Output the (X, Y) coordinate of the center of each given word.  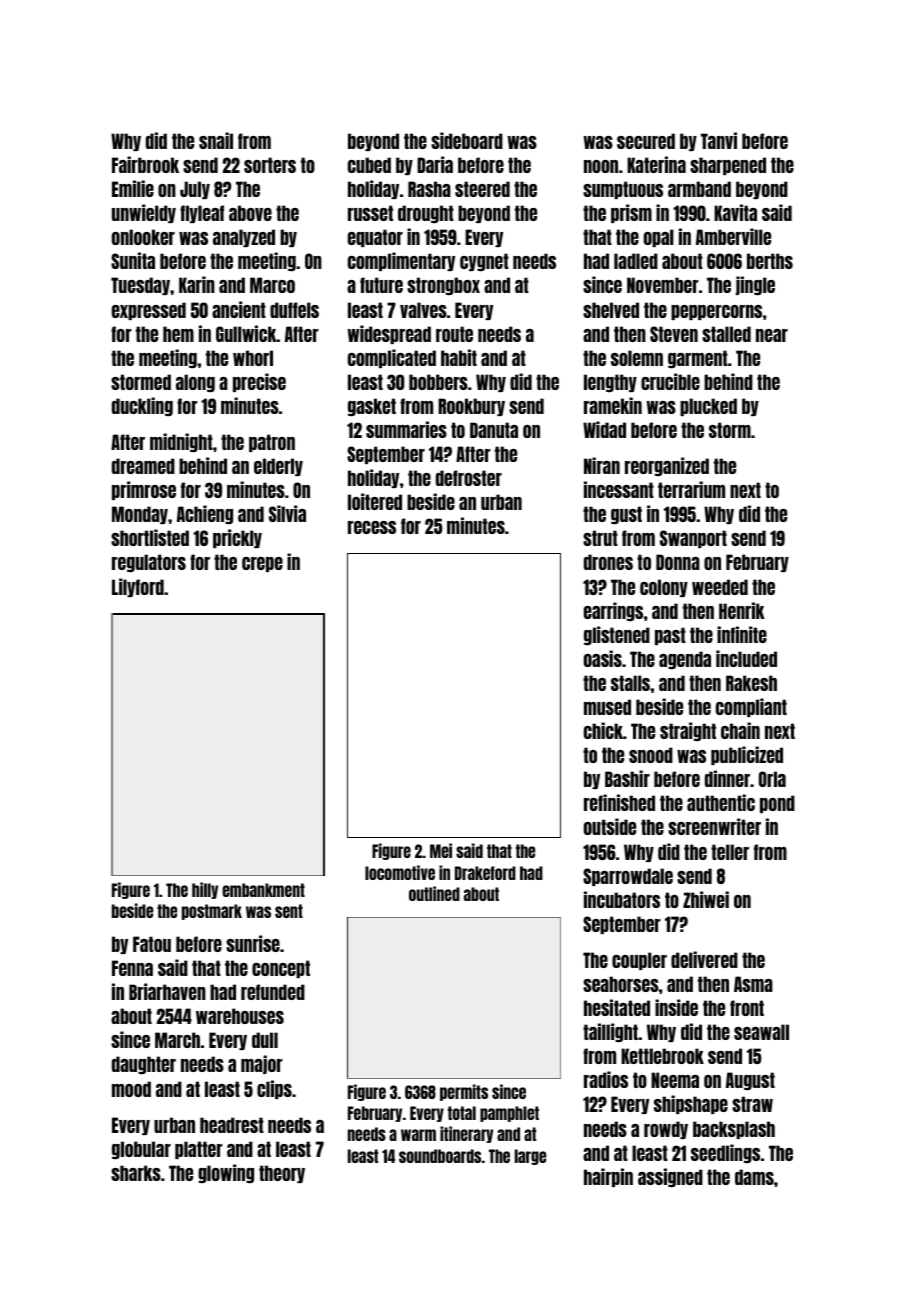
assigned (670, 1178)
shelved (611, 310)
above (250, 213)
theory (282, 1174)
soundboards (440, 1156)
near (772, 335)
